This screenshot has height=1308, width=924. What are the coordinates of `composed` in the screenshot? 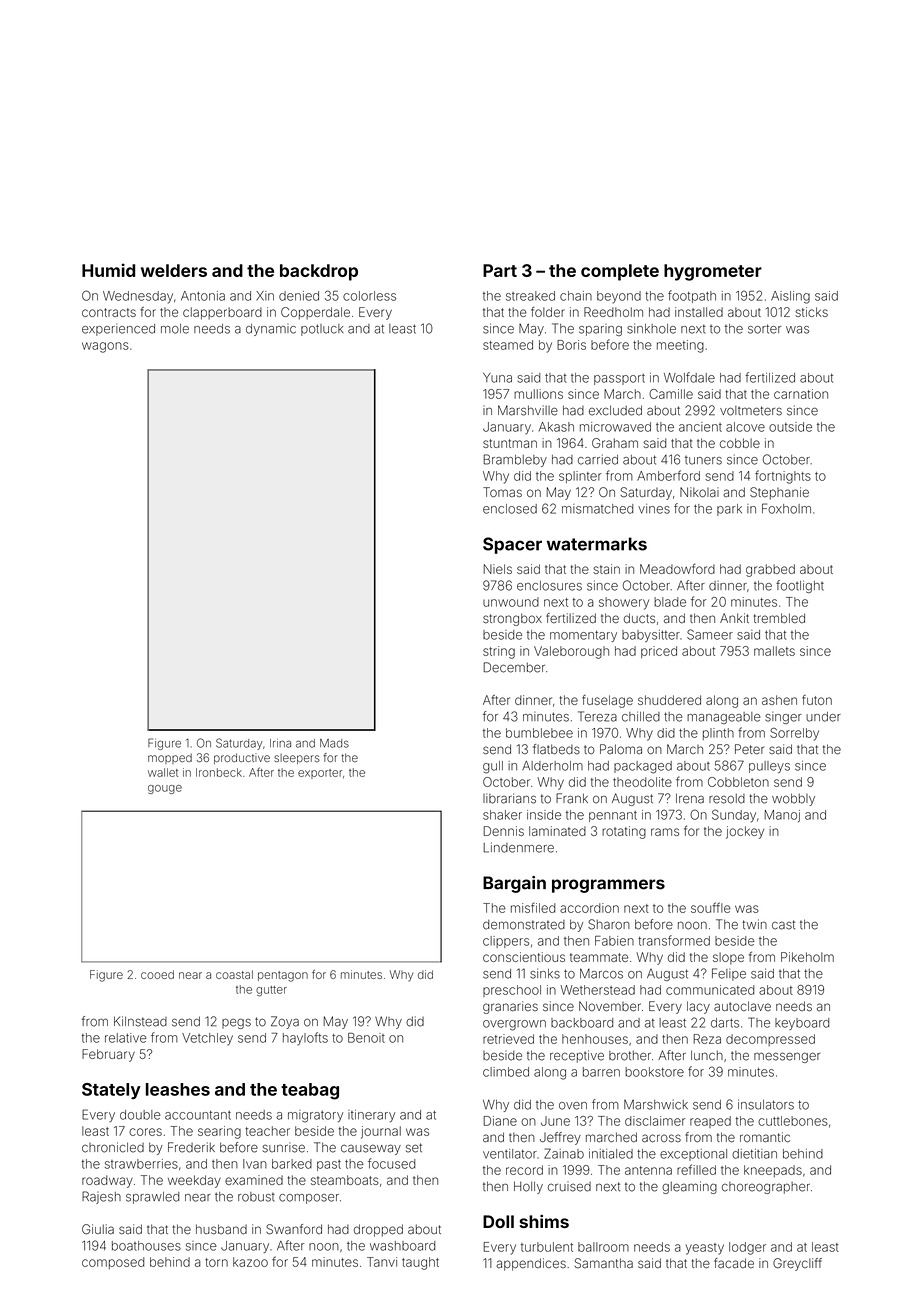 It's located at (113, 1263).
